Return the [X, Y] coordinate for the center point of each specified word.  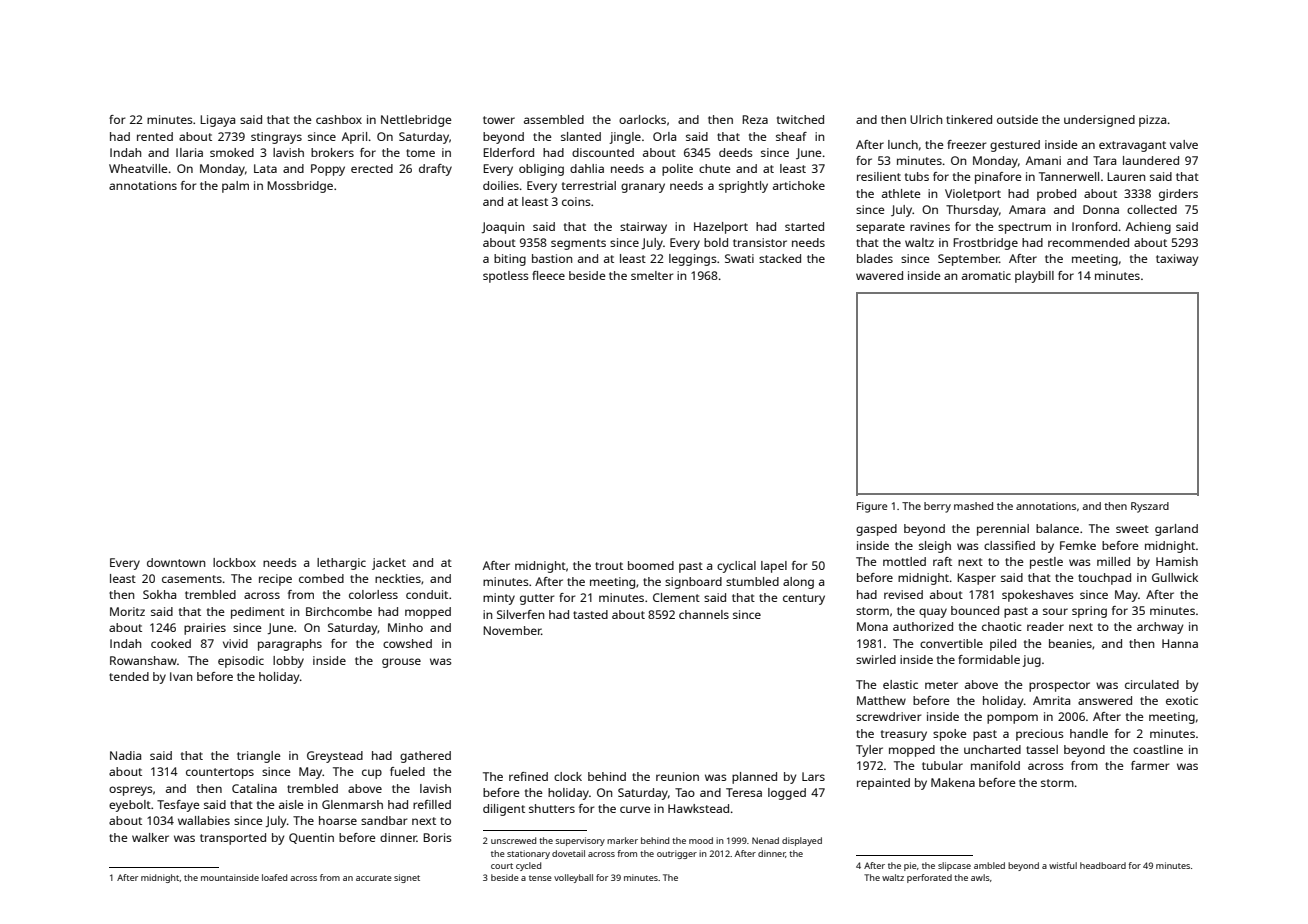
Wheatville [138, 168]
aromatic [986, 275]
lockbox [234, 562]
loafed [274, 877]
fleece [548, 275]
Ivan [181, 676]
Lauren [1126, 176]
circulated [1152, 684]
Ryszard [1150, 507]
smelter [652, 275]
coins [576, 201]
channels [704, 614]
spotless [506, 277]
